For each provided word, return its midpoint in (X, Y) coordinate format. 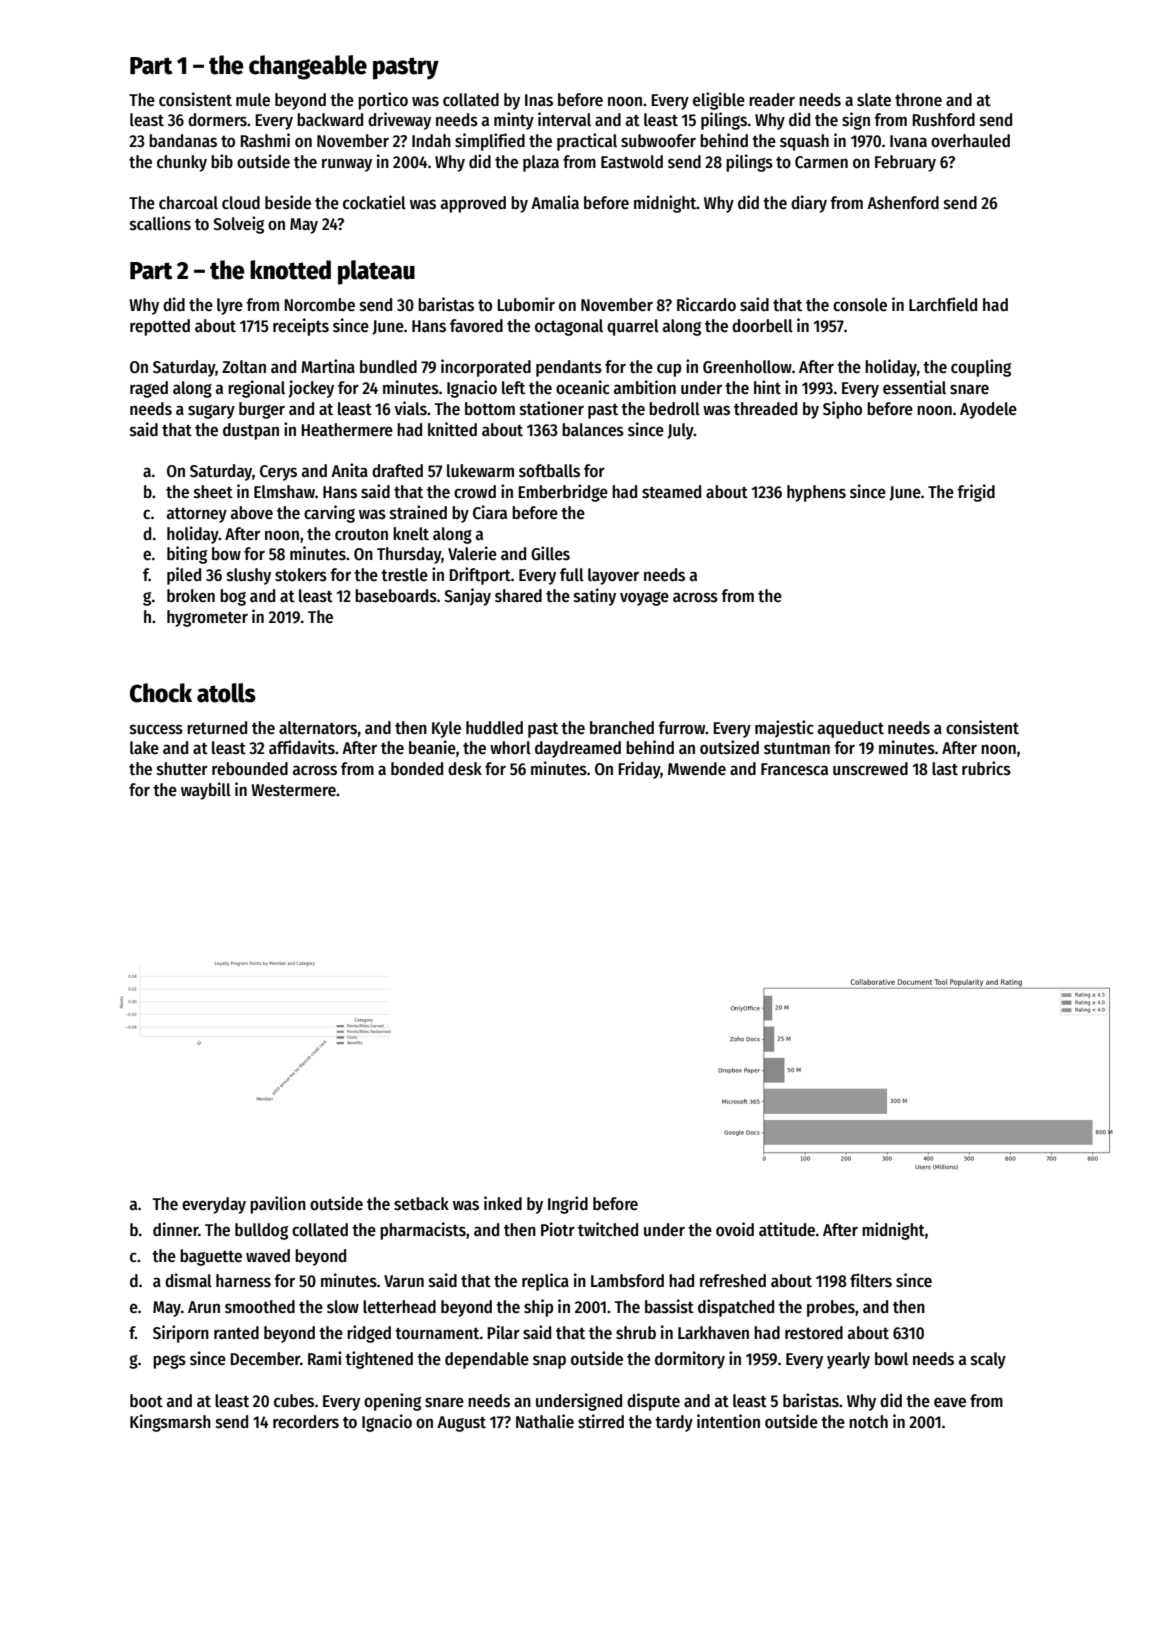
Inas (539, 100)
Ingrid (568, 1205)
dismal (188, 1280)
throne (918, 100)
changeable (308, 67)
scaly (988, 1360)
